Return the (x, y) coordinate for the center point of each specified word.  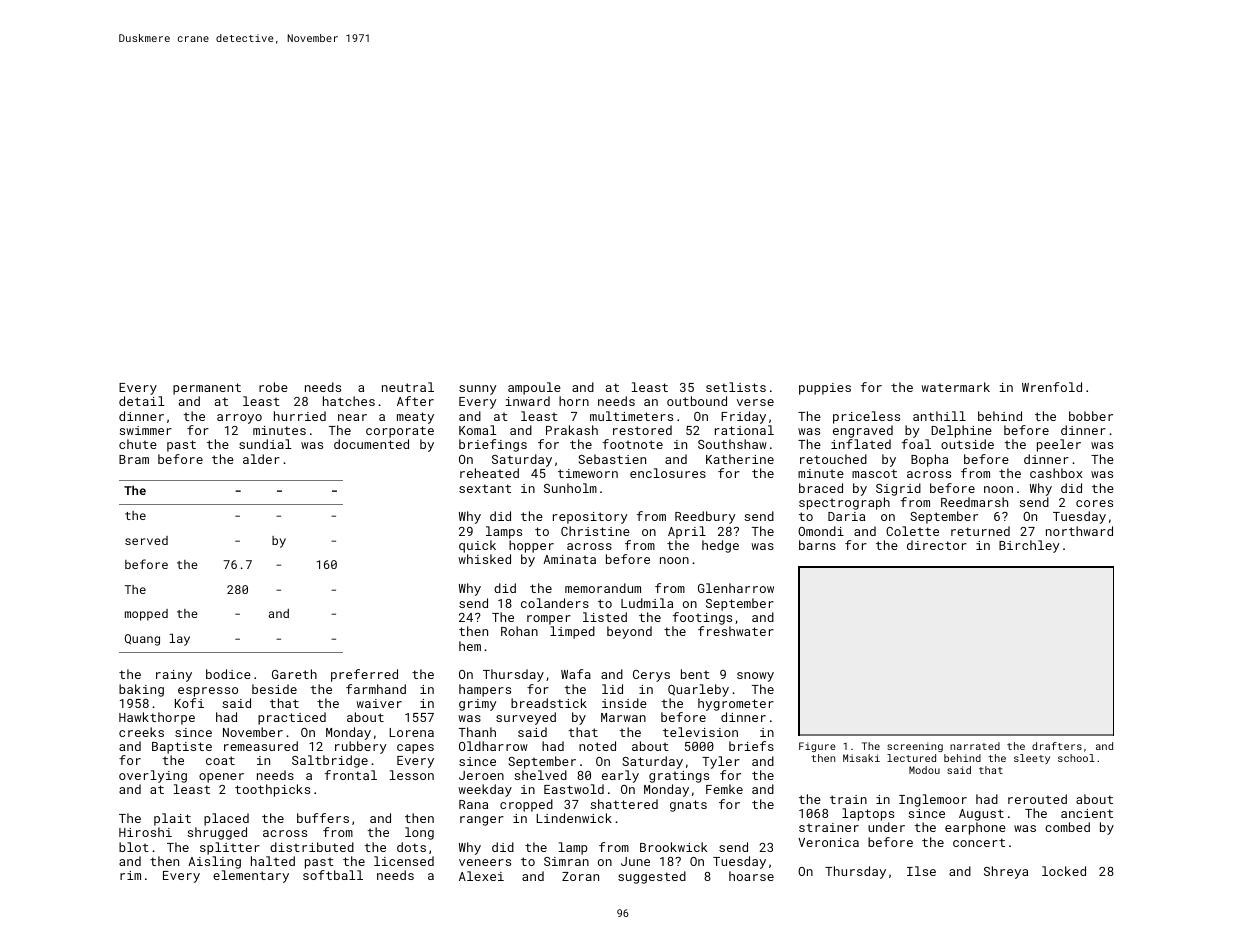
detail (141, 401)
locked (1064, 871)
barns (817, 545)
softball (333, 875)
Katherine (740, 459)
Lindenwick (574, 818)
